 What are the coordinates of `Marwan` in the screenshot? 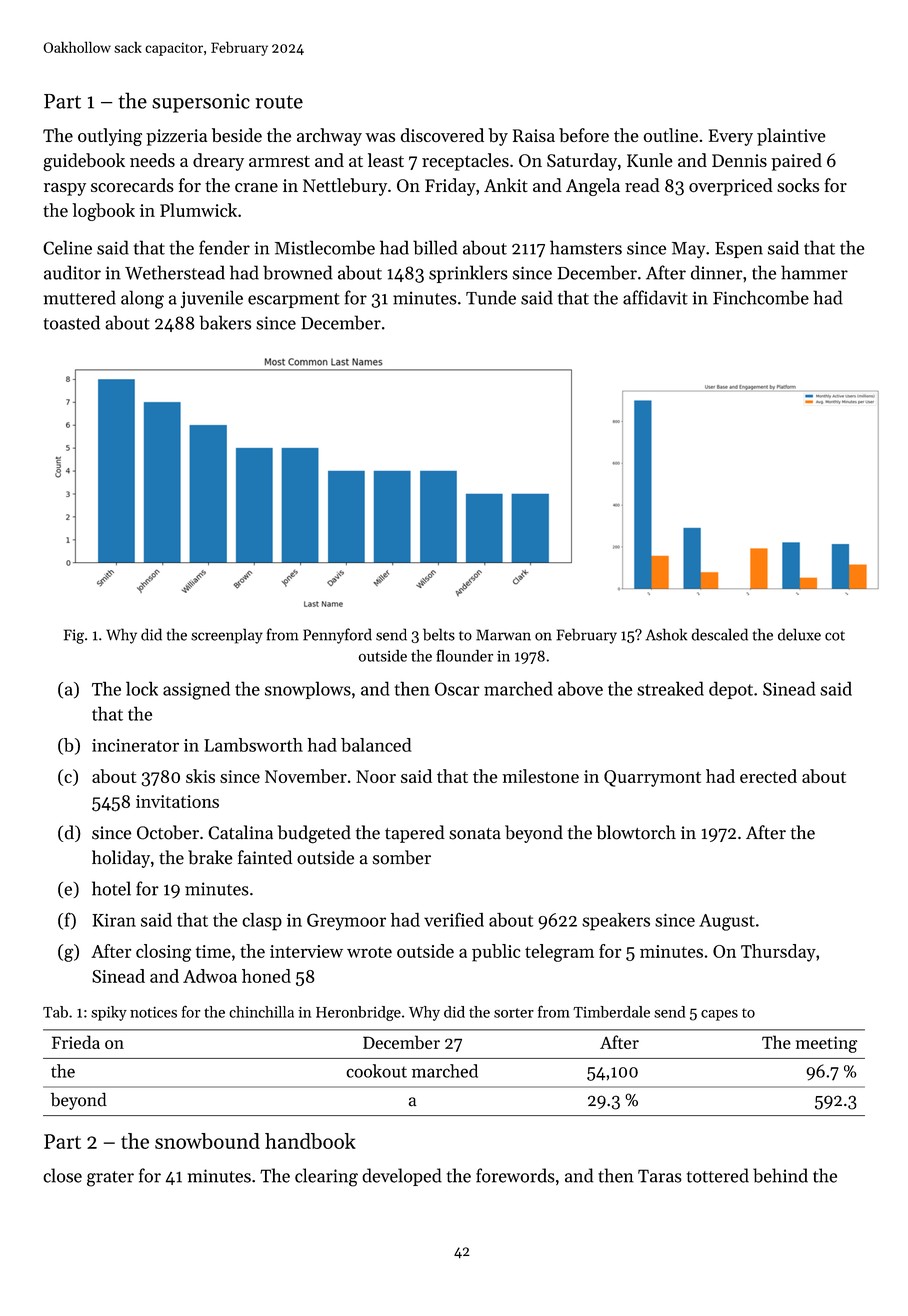 It's located at (503, 635).
